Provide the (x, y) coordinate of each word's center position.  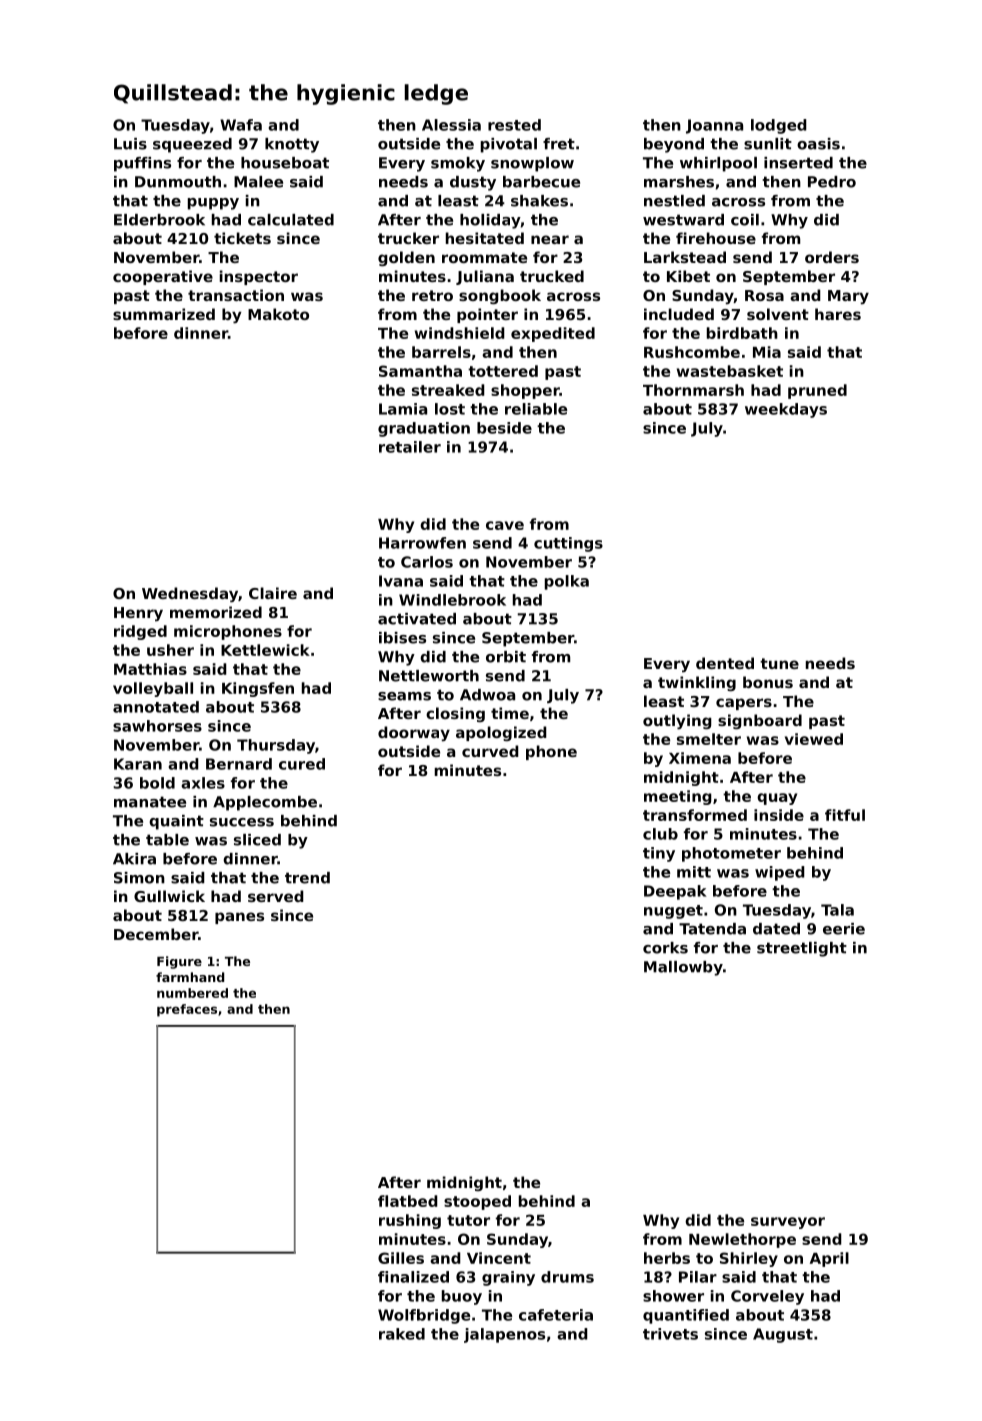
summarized (164, 314)
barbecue (541, 182)
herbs (667, 1258)
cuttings (568, 544)
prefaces (187, 1010)
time (510, 713)
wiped (780, 873)
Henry (138, 614)
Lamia (403, 409)
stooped (477, 1202)
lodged (779, 126)
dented (725, 663)
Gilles (401, 1258)
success (242, 822)
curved (490, 751)
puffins (142, 164)
